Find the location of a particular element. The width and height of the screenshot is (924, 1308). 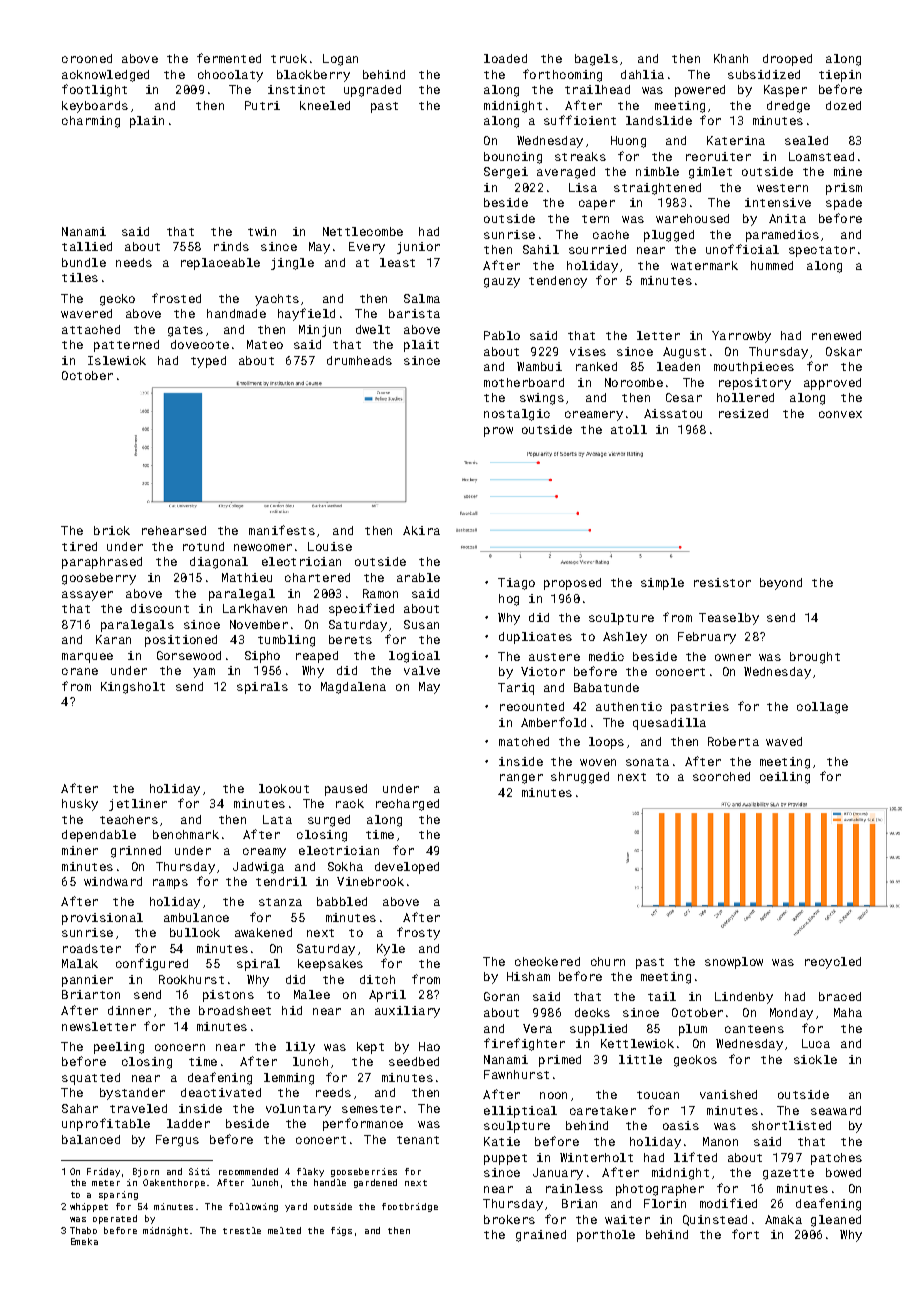

sufficient is located at coordinates (580, 120).
